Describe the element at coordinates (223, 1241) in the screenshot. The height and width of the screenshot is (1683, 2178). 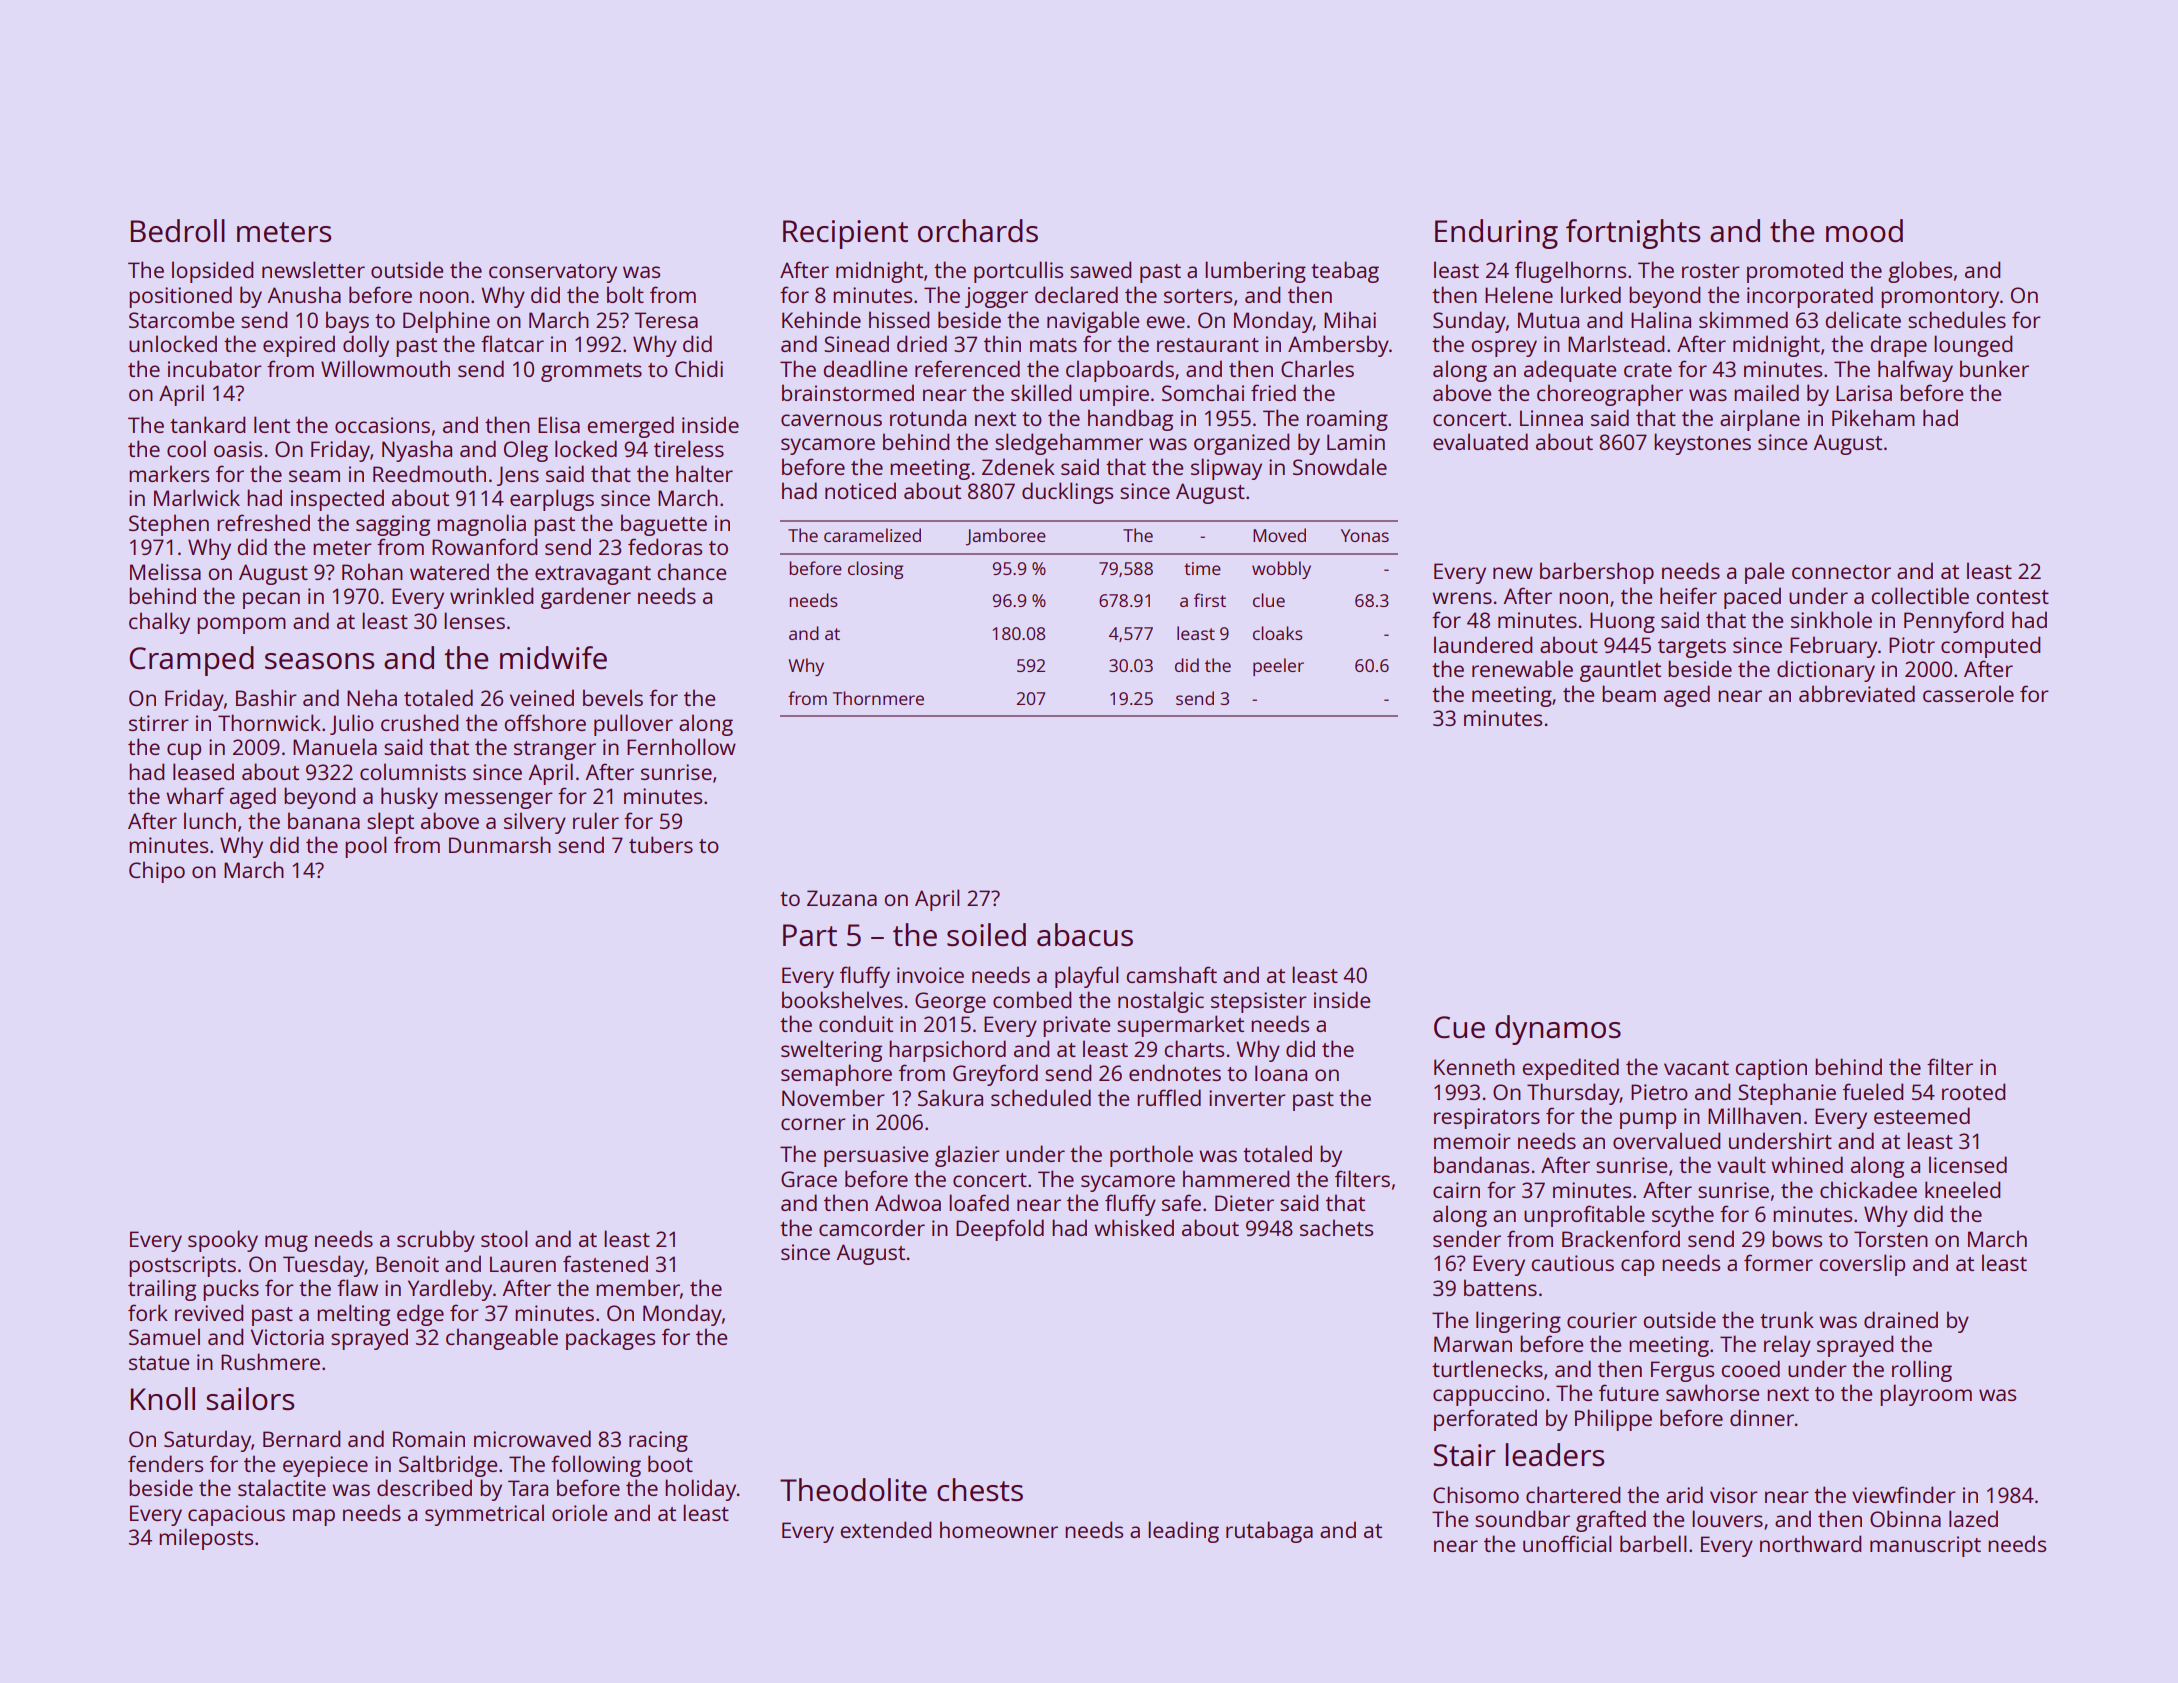
I see `spooky` at that location.
